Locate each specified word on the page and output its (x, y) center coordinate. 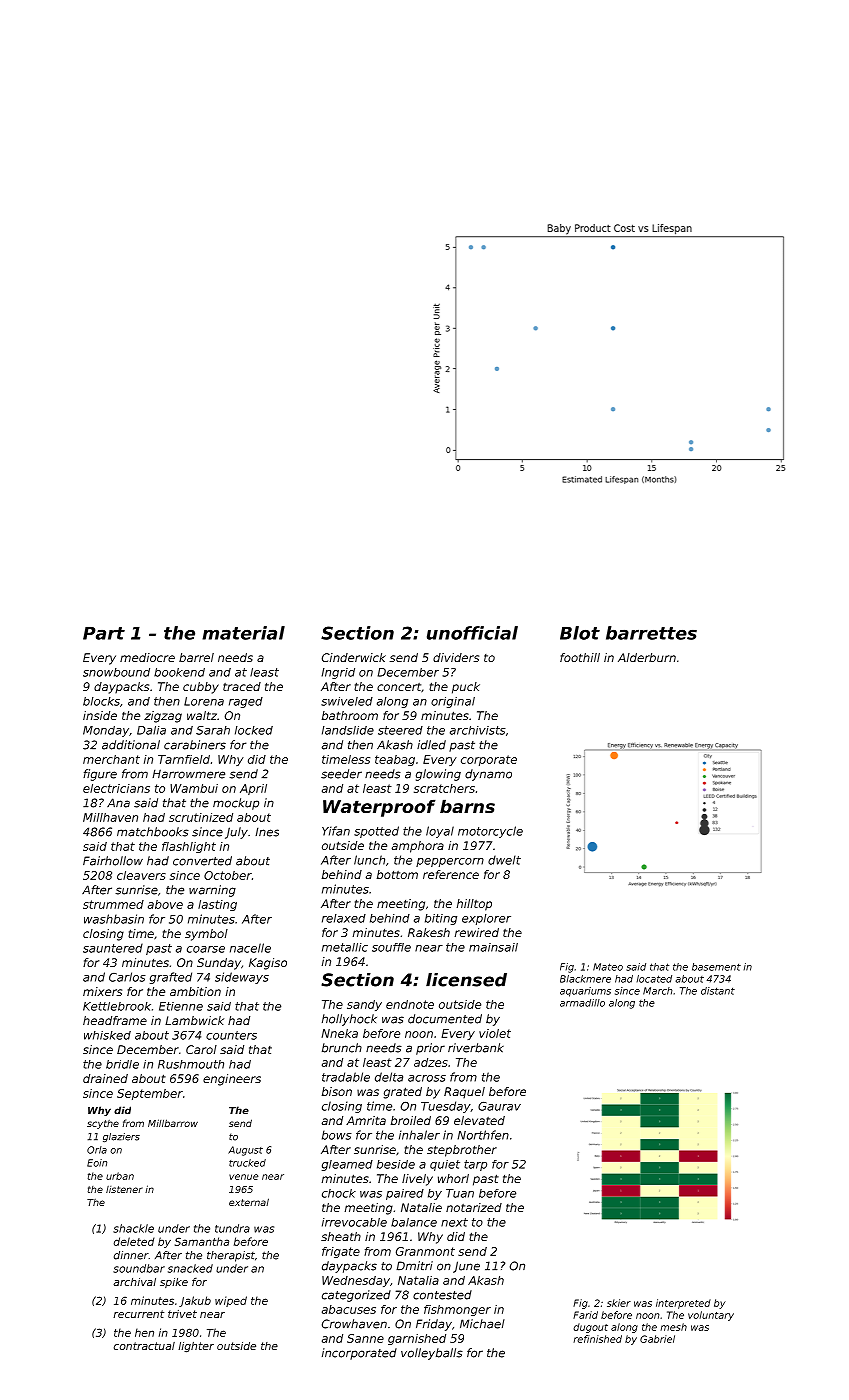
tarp (475, 1165)
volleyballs (432, 1354)
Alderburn (647, 657)
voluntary (711, 1316)
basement (716, 967)
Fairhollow (113, 861)
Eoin (97, 1163)
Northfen (483, 1135)
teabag (395, 760)
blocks (101, 701)
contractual (144, 1346)
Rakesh (429, 932)
